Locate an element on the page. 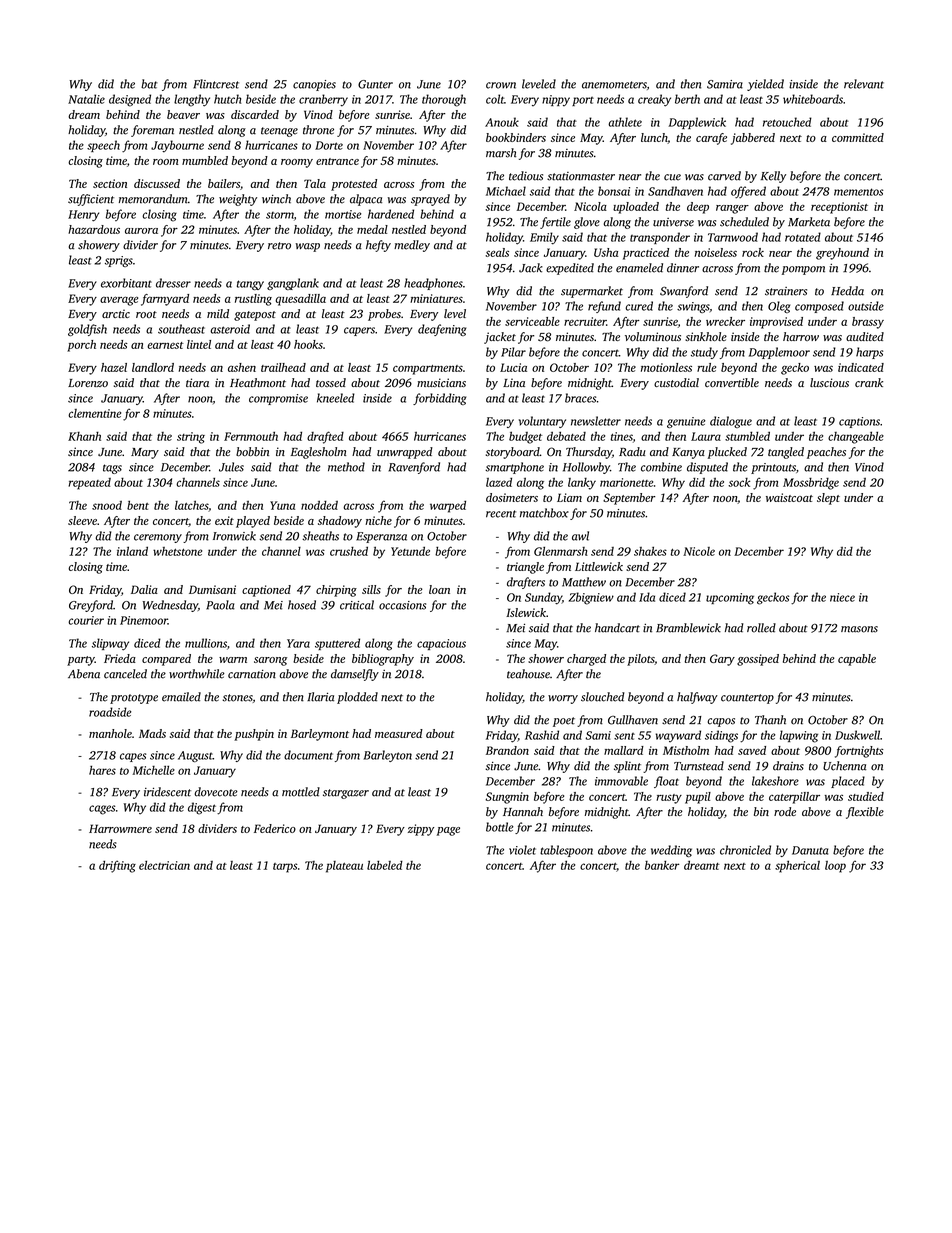 This image has width=952, height=1233. expedited is located at coordinates (570, 269).
